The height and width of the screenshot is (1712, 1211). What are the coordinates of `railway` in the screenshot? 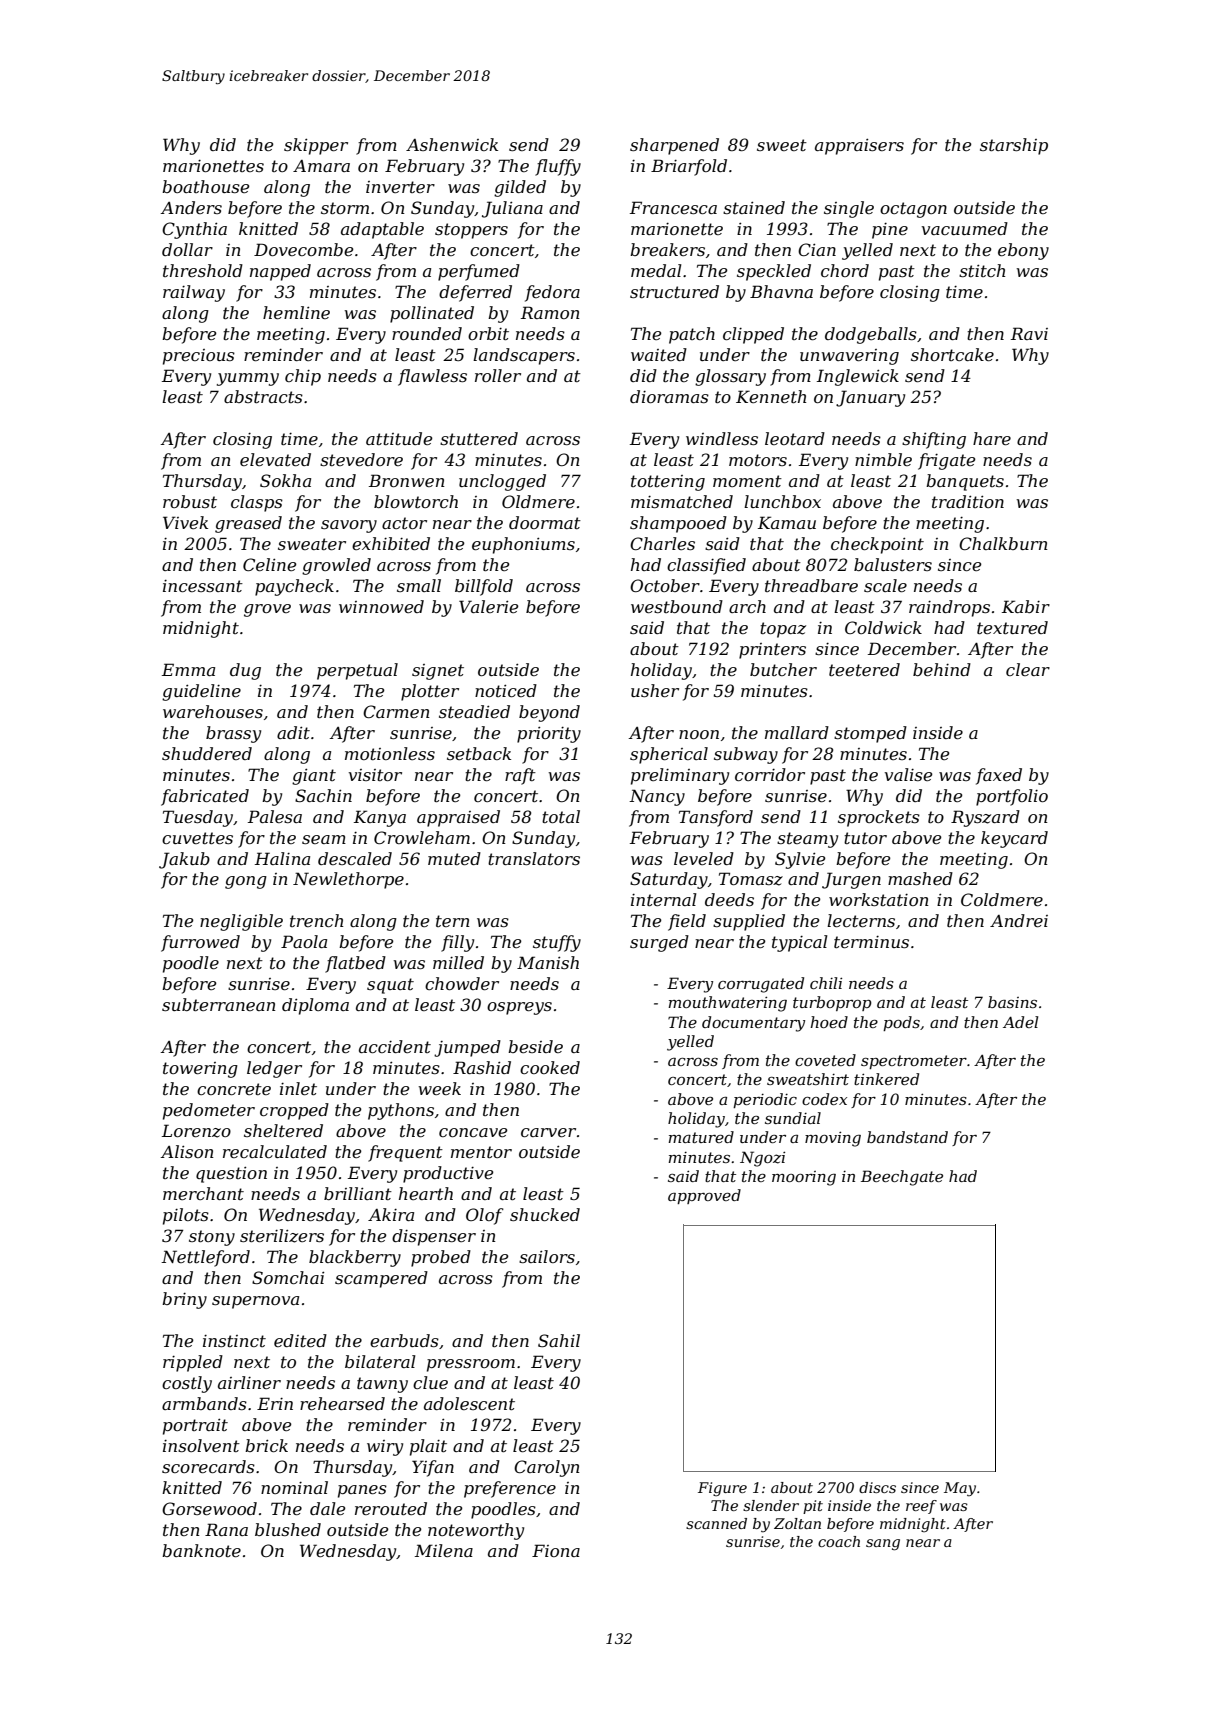 It's located at (194, 293).
